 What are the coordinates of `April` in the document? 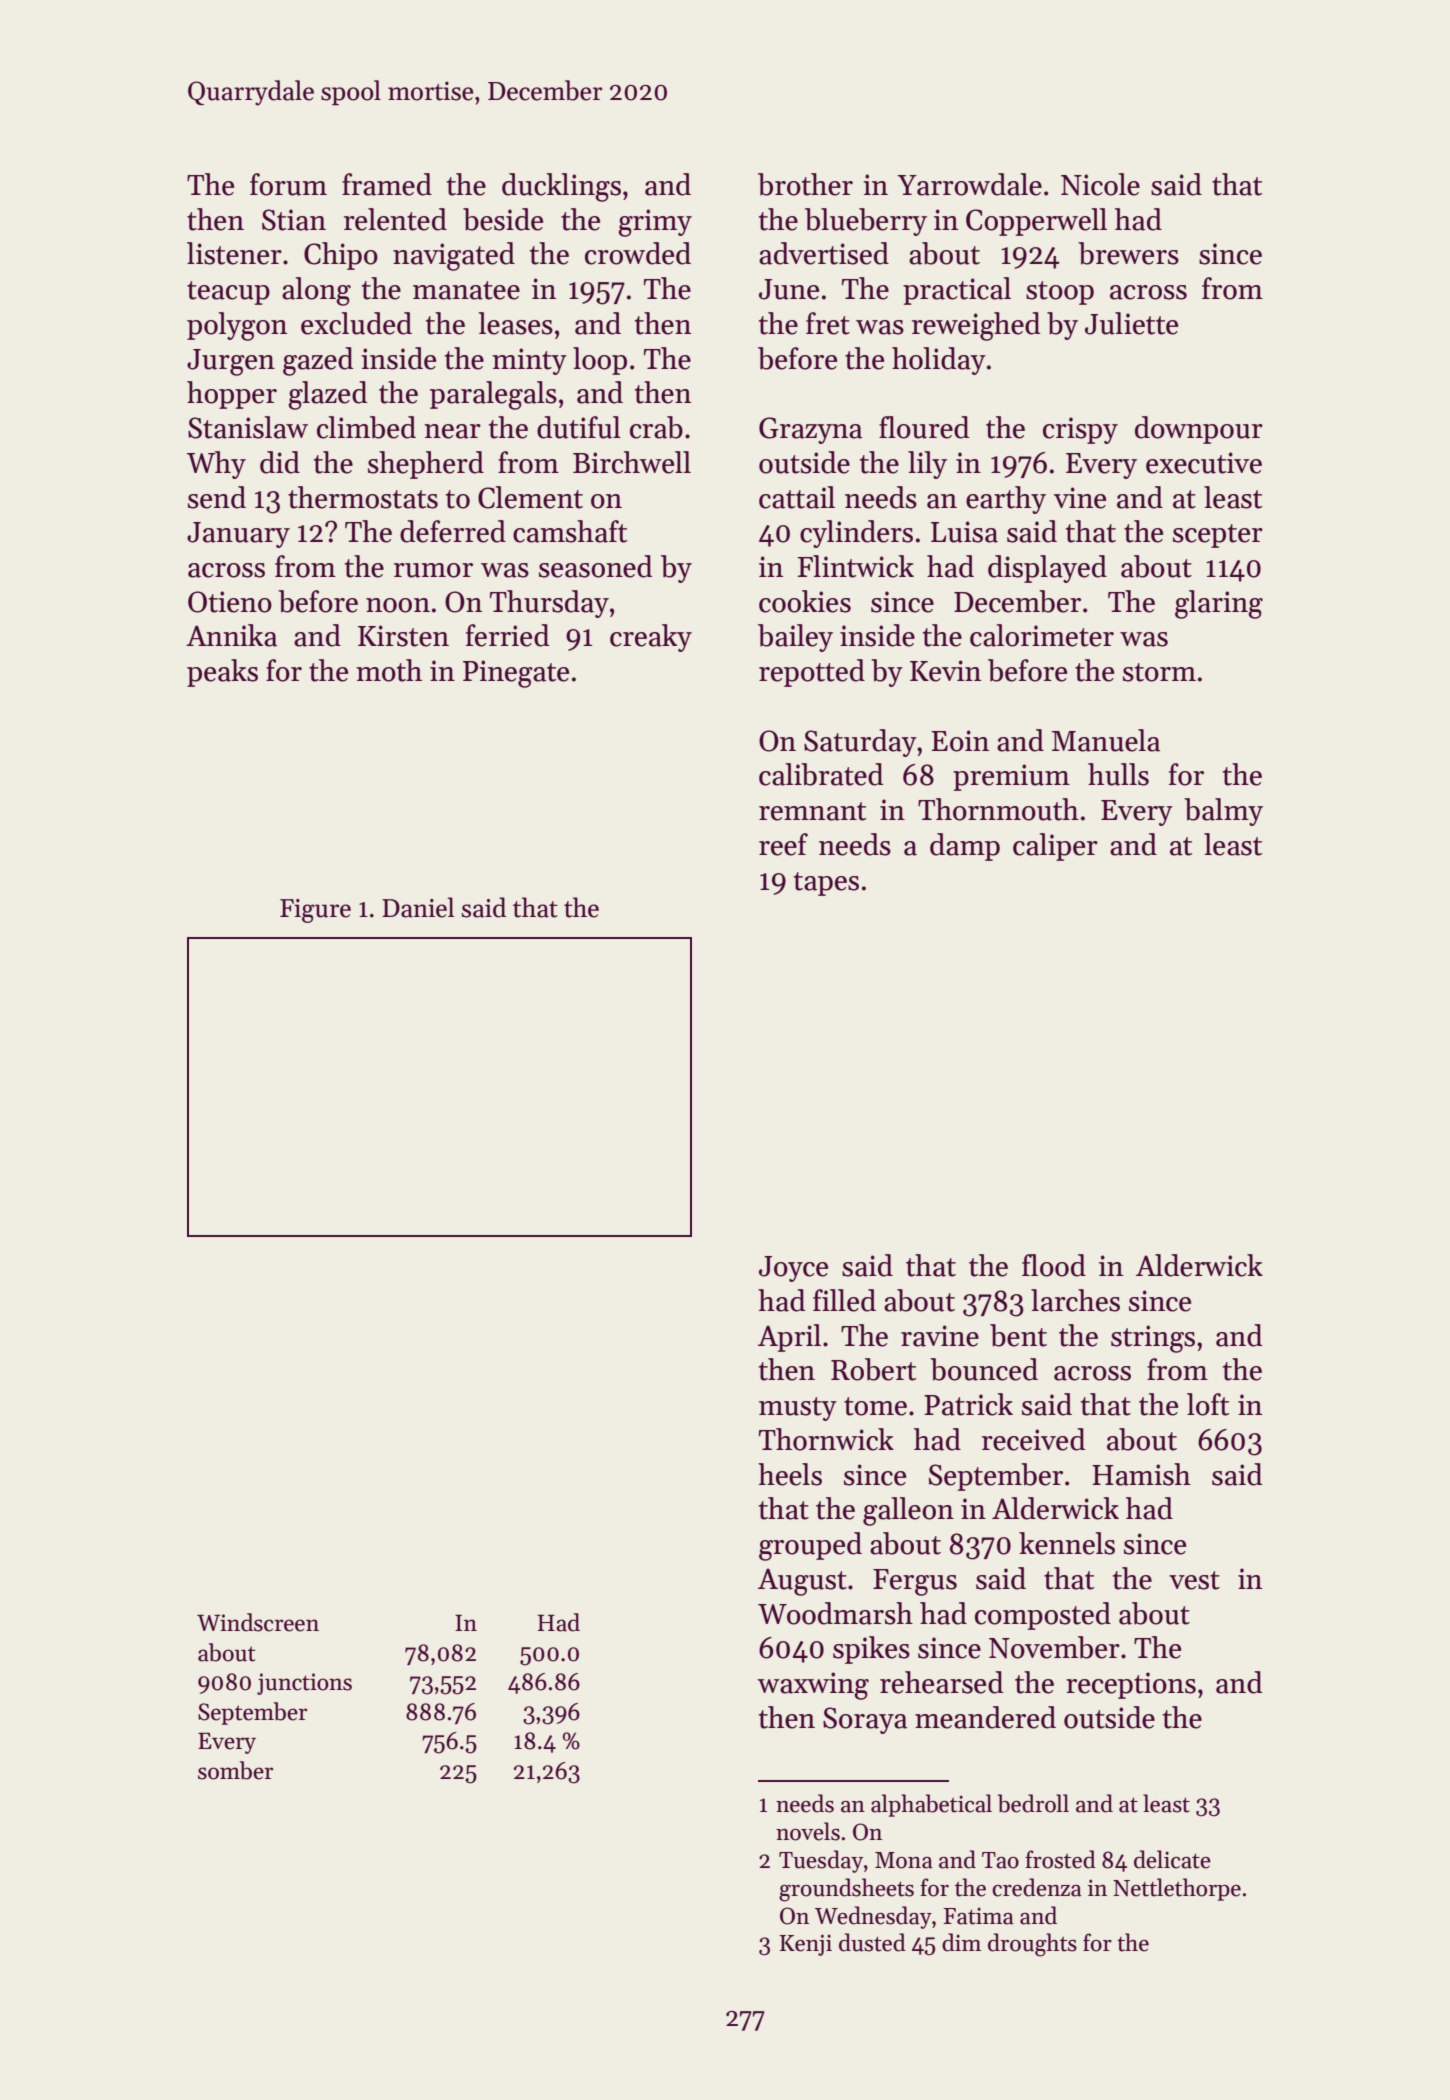 It's located at (789, 1338).
